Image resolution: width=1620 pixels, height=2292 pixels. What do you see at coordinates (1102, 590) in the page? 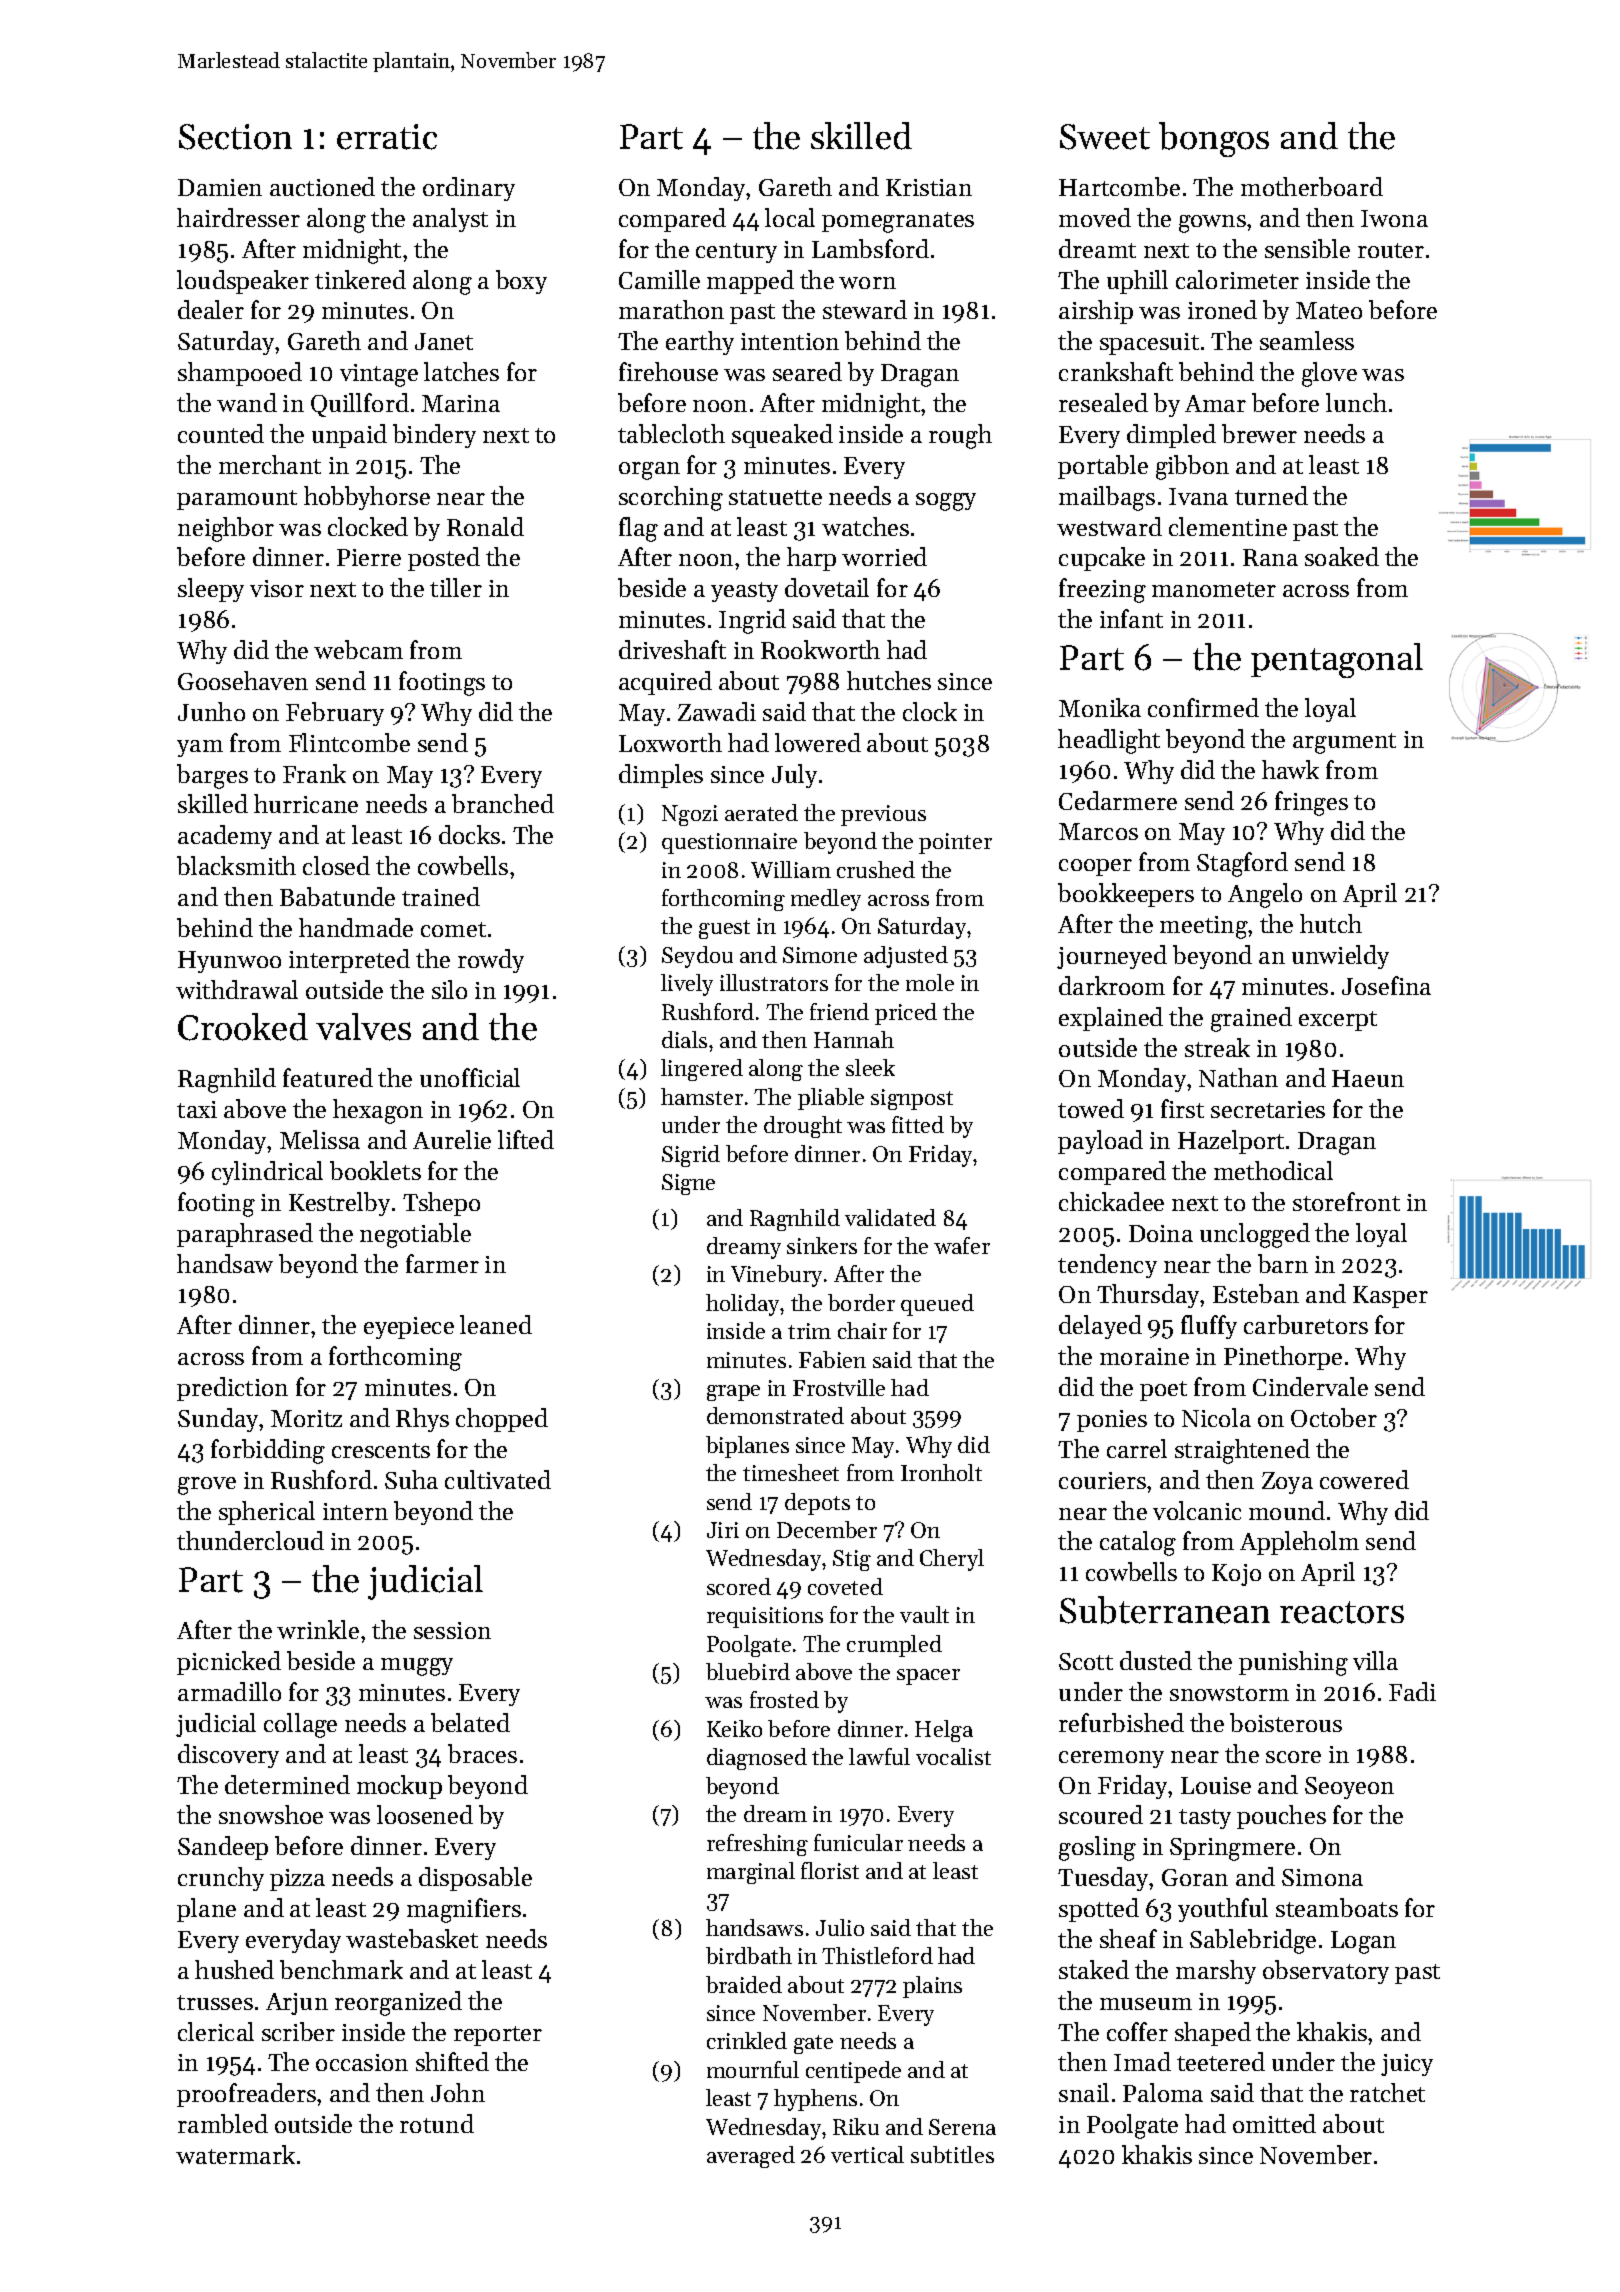
I see `freezing` at bounding box center [1102, 590].
